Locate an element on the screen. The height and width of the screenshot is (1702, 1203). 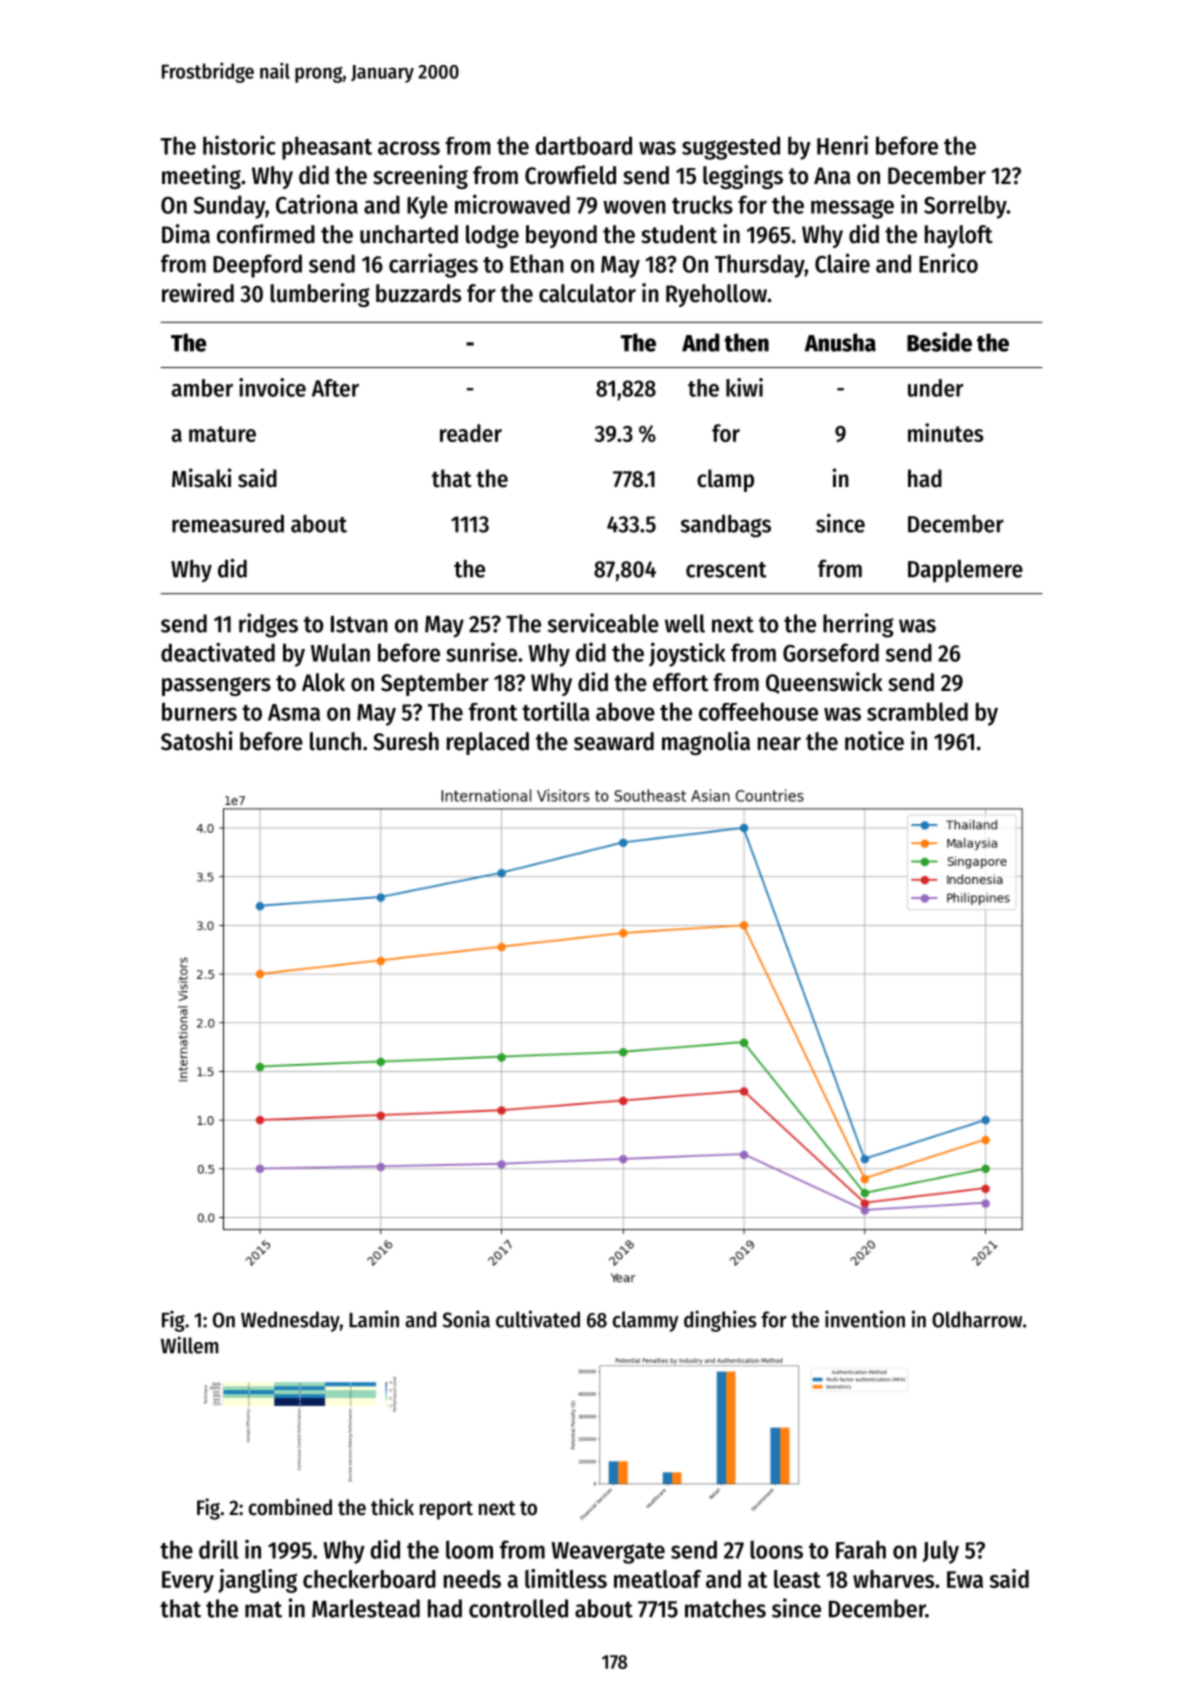
lunch is located at coordinates (335, 741).
